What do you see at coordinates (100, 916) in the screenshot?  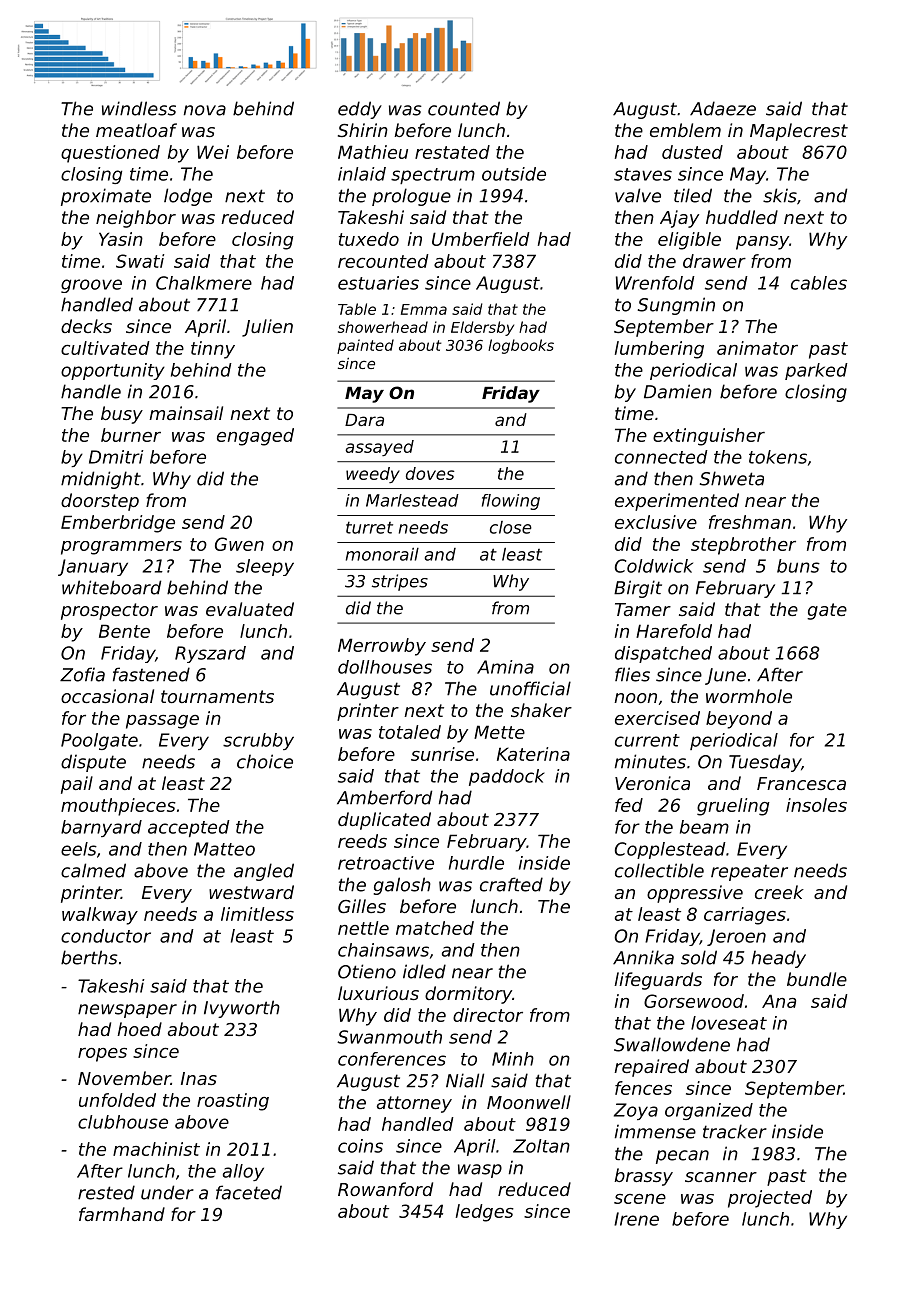 I see `walkway` at bounding box center [100, 916].
